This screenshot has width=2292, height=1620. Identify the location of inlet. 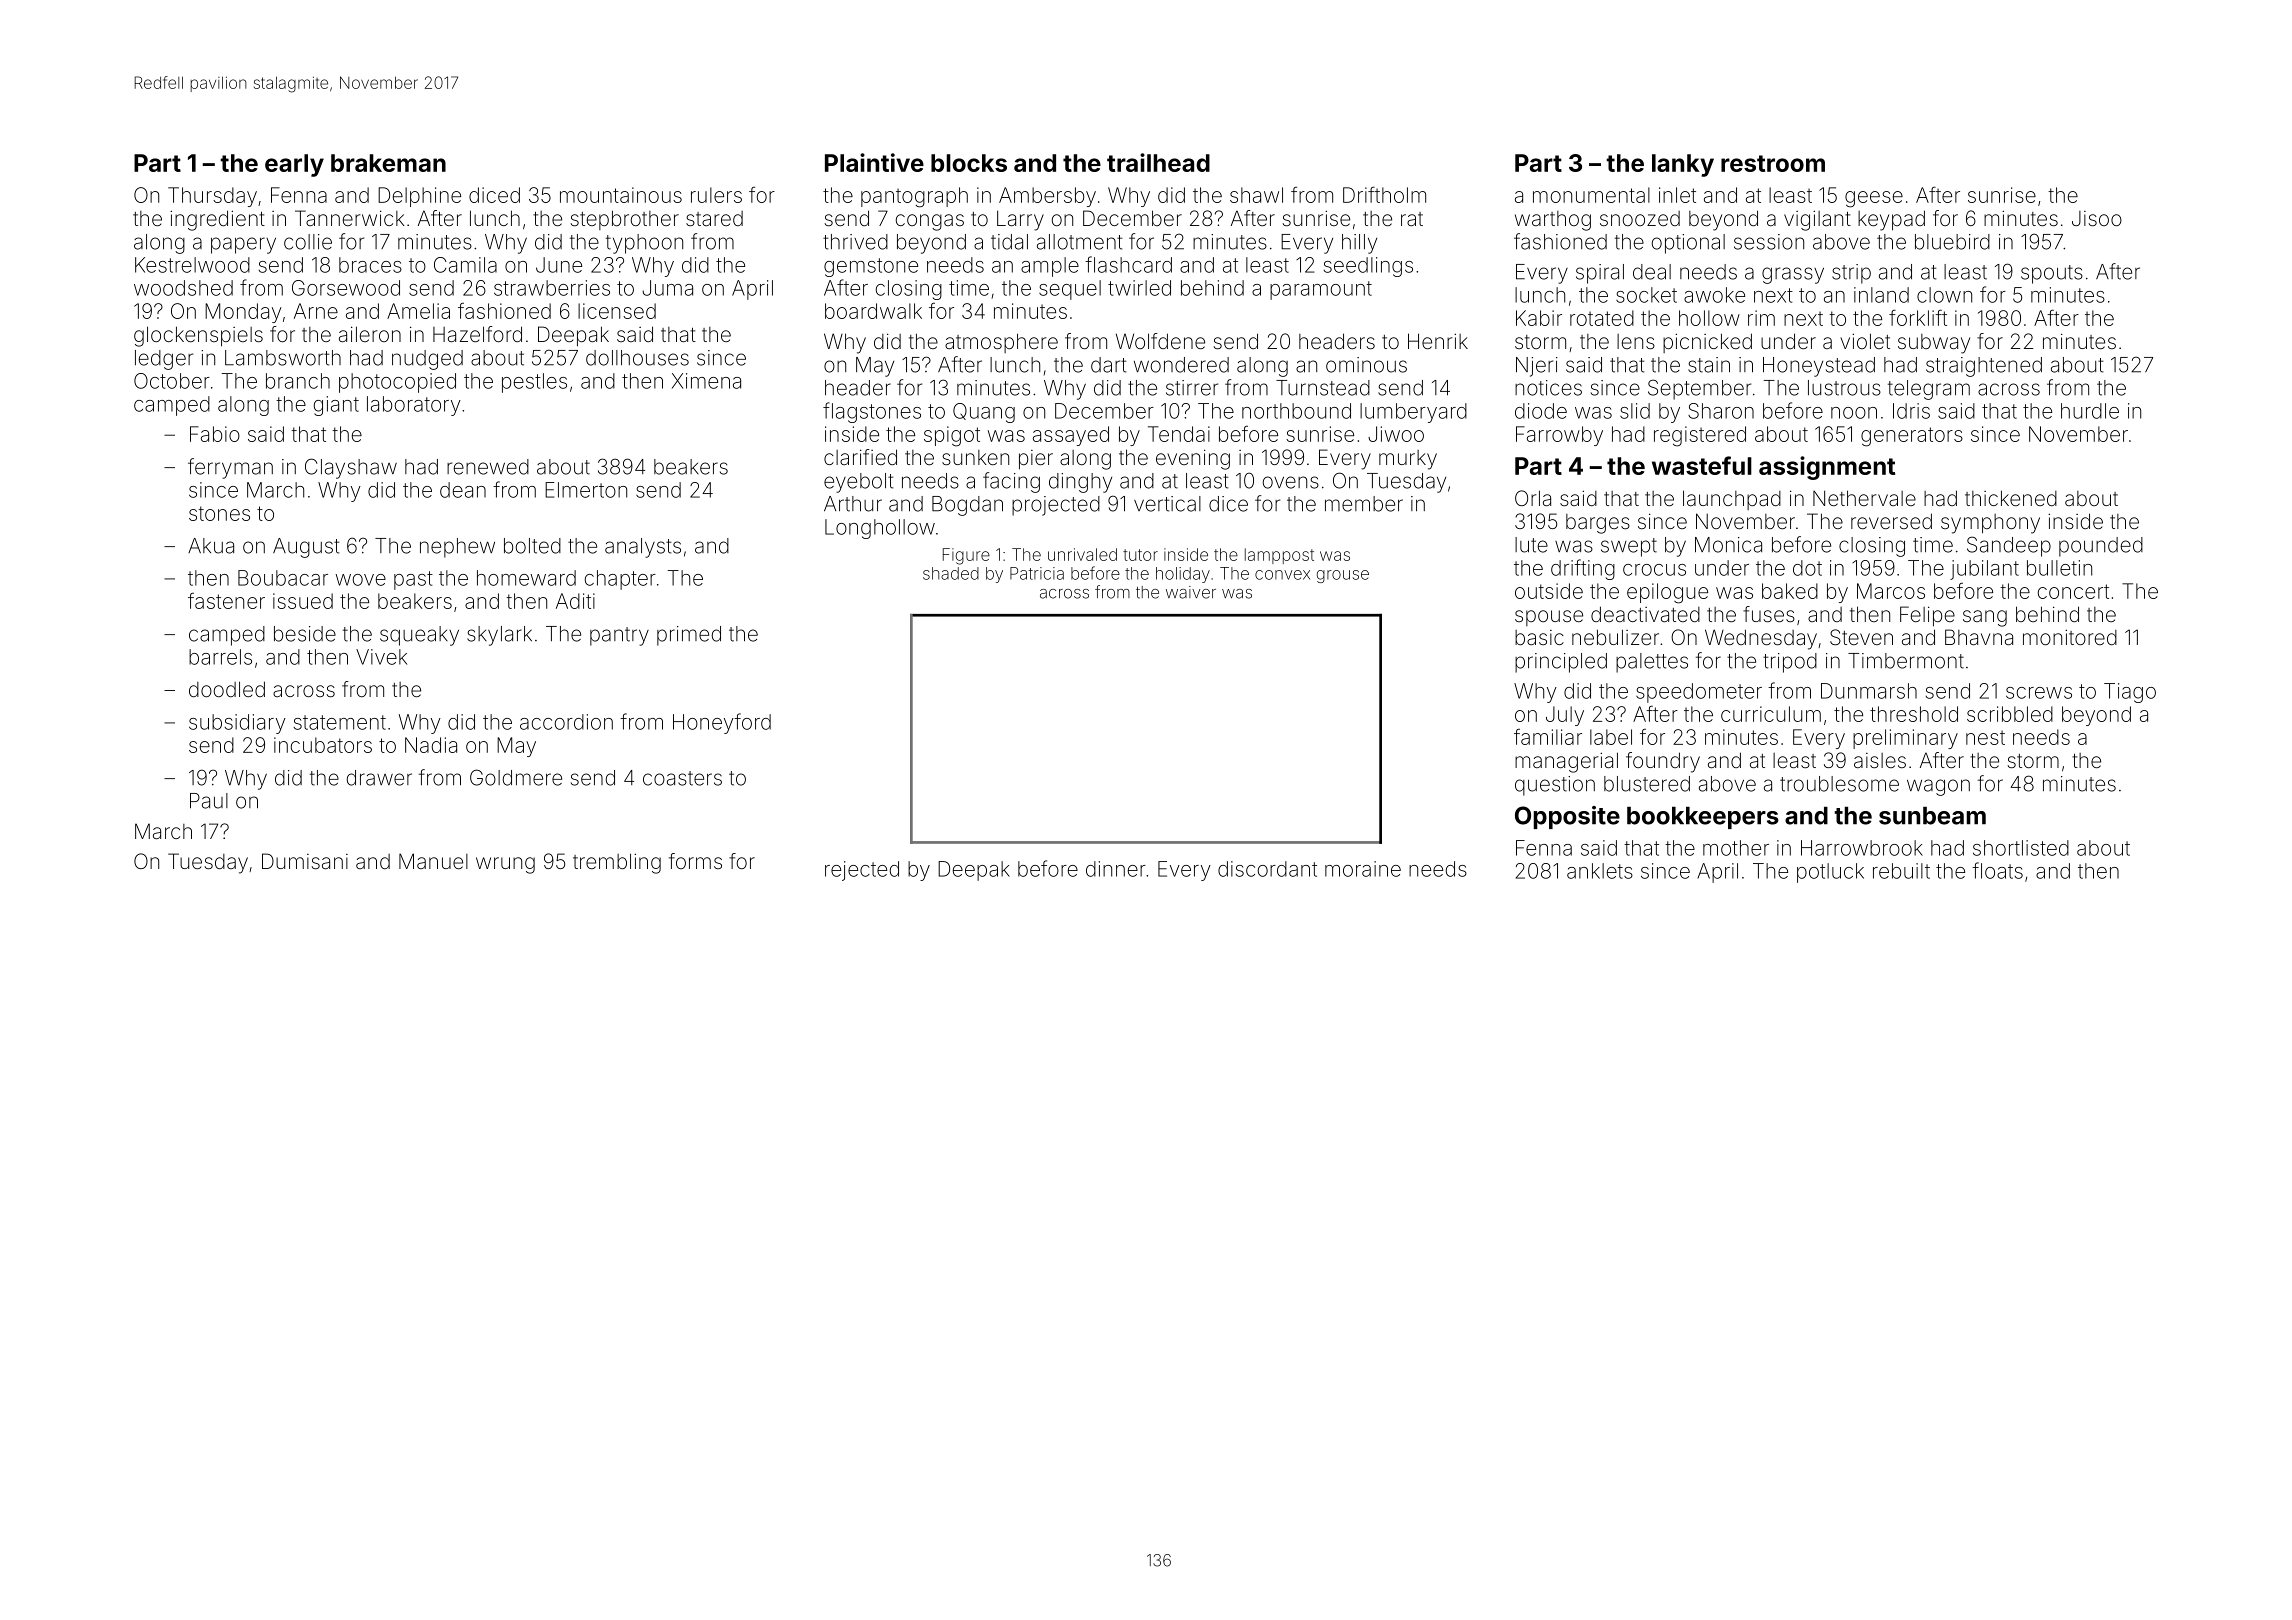
(1677, 195).
